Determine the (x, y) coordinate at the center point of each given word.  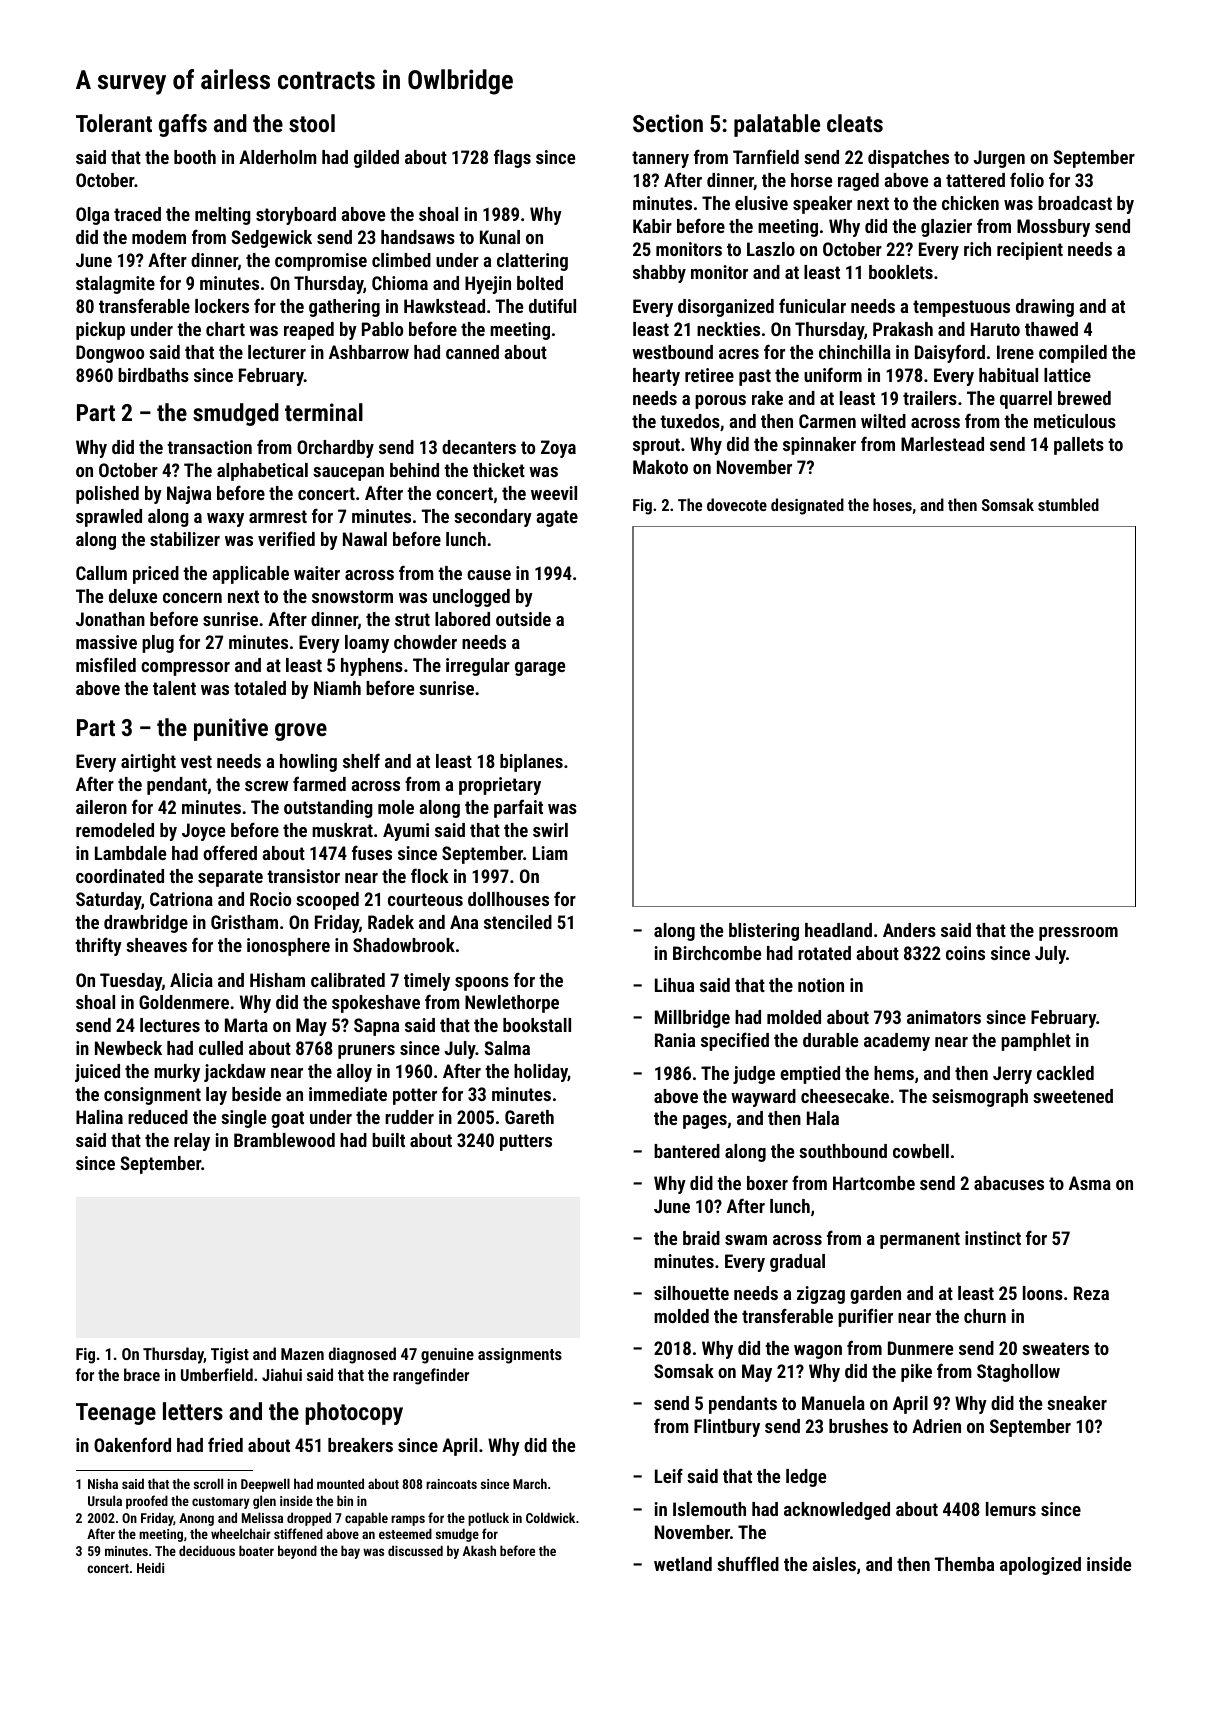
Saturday (108, 901)
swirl (550, 830)
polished (107, 495)
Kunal (500, 237)
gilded (376, 159)
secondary (493, 518)
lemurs (1011, 1509)
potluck (488, 1519)
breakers (360, 1445)
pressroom (1078, 934)
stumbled (1068, 504)
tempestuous (961, 308)
